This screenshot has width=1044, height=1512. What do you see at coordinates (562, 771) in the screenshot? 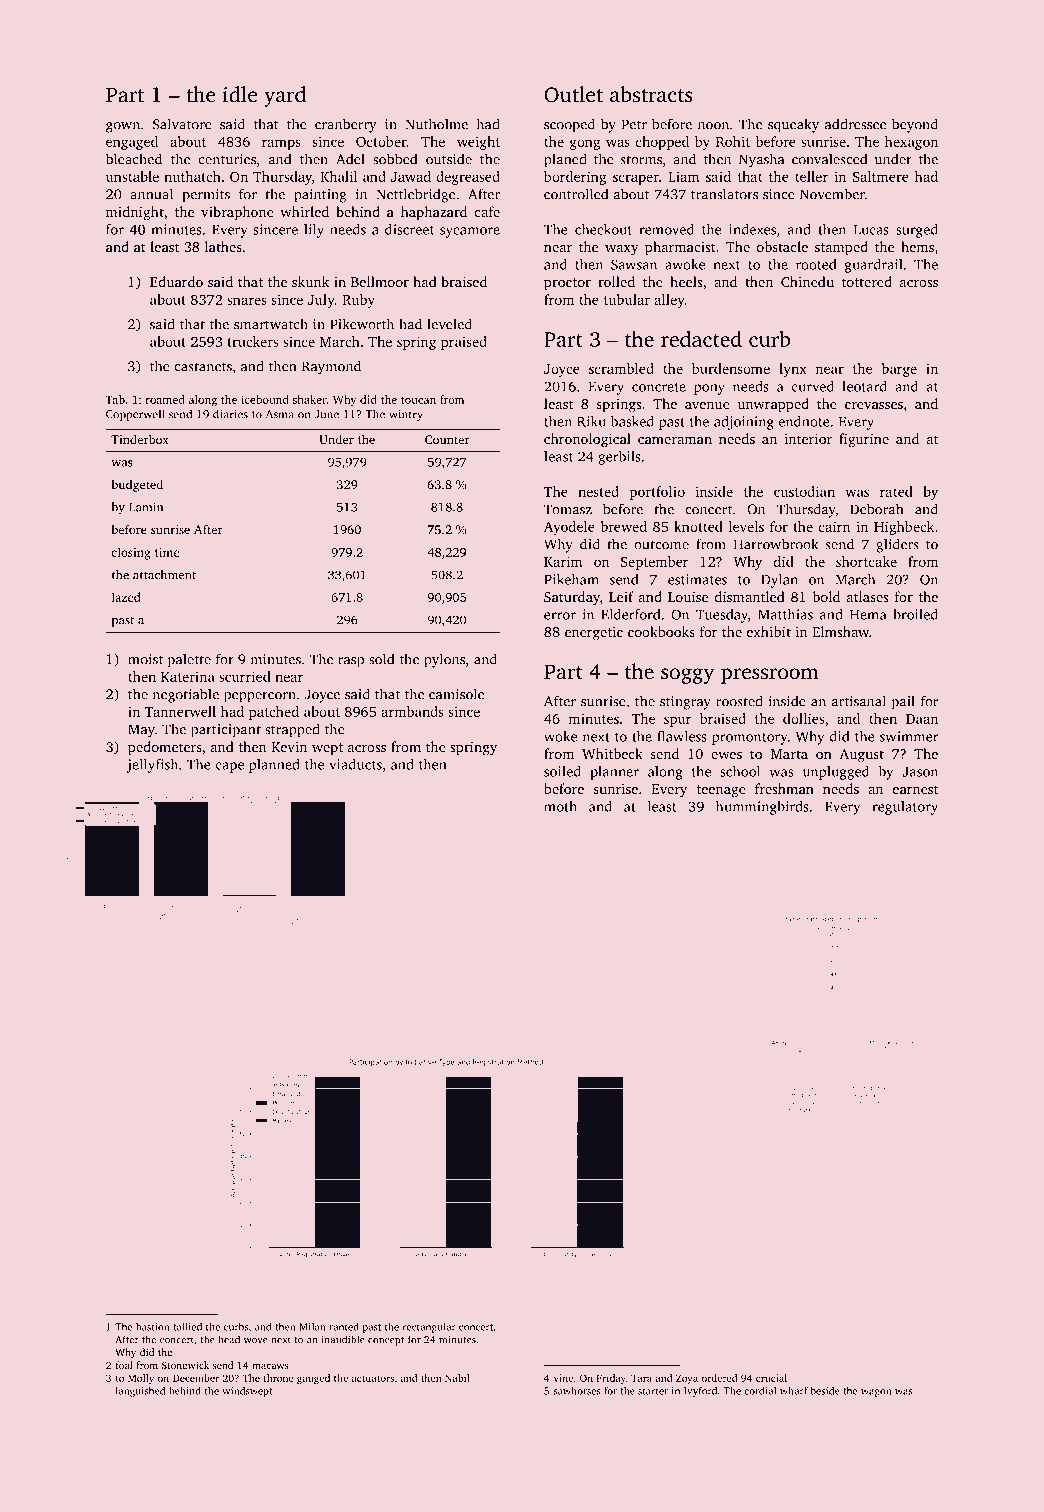
I see `soiled` at bounding box center [562, 771].
